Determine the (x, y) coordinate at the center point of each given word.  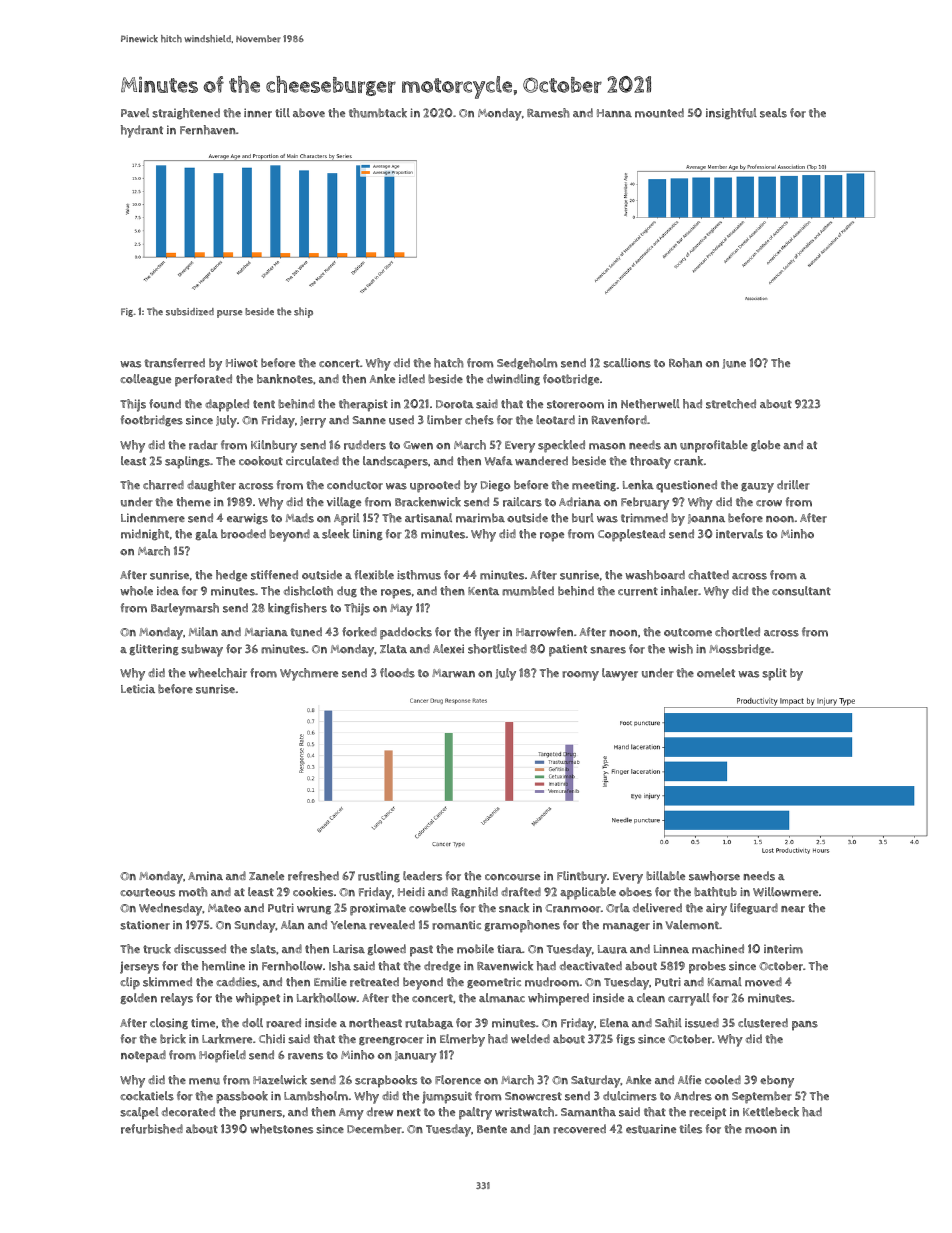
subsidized (190, 312)
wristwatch (524, 1112)
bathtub (715, 892)
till (282, 112)
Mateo (224, 908)
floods (397, 673)
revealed (392, 925)
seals (773, 113)
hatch (449, 363)
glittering (154, 649)
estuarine (651, 1129)
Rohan (685, 363)
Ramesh (548, 113)
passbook (242, 1097)
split (774, 674)
